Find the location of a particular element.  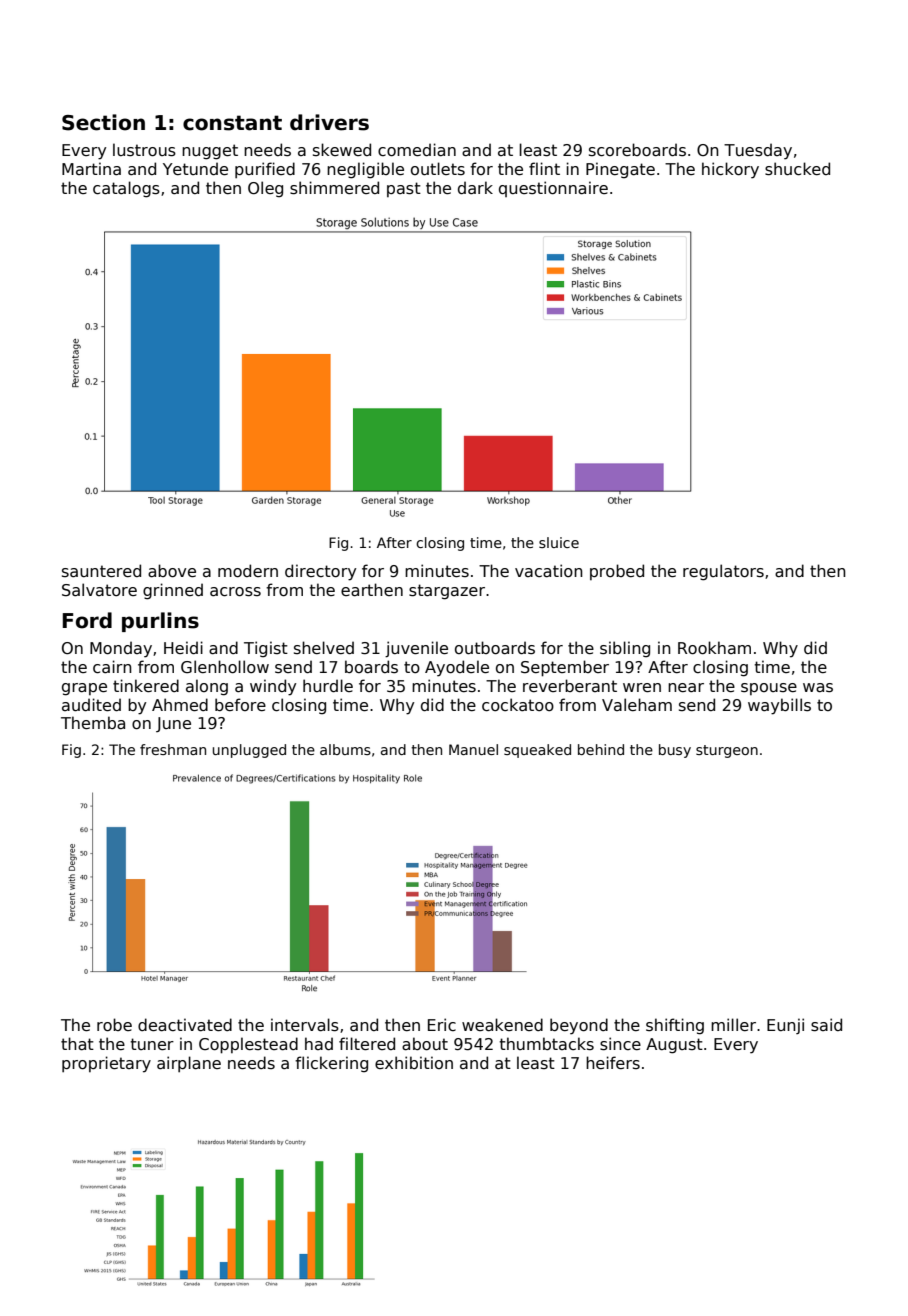

shimmered is located at coordinates (334, 188).
